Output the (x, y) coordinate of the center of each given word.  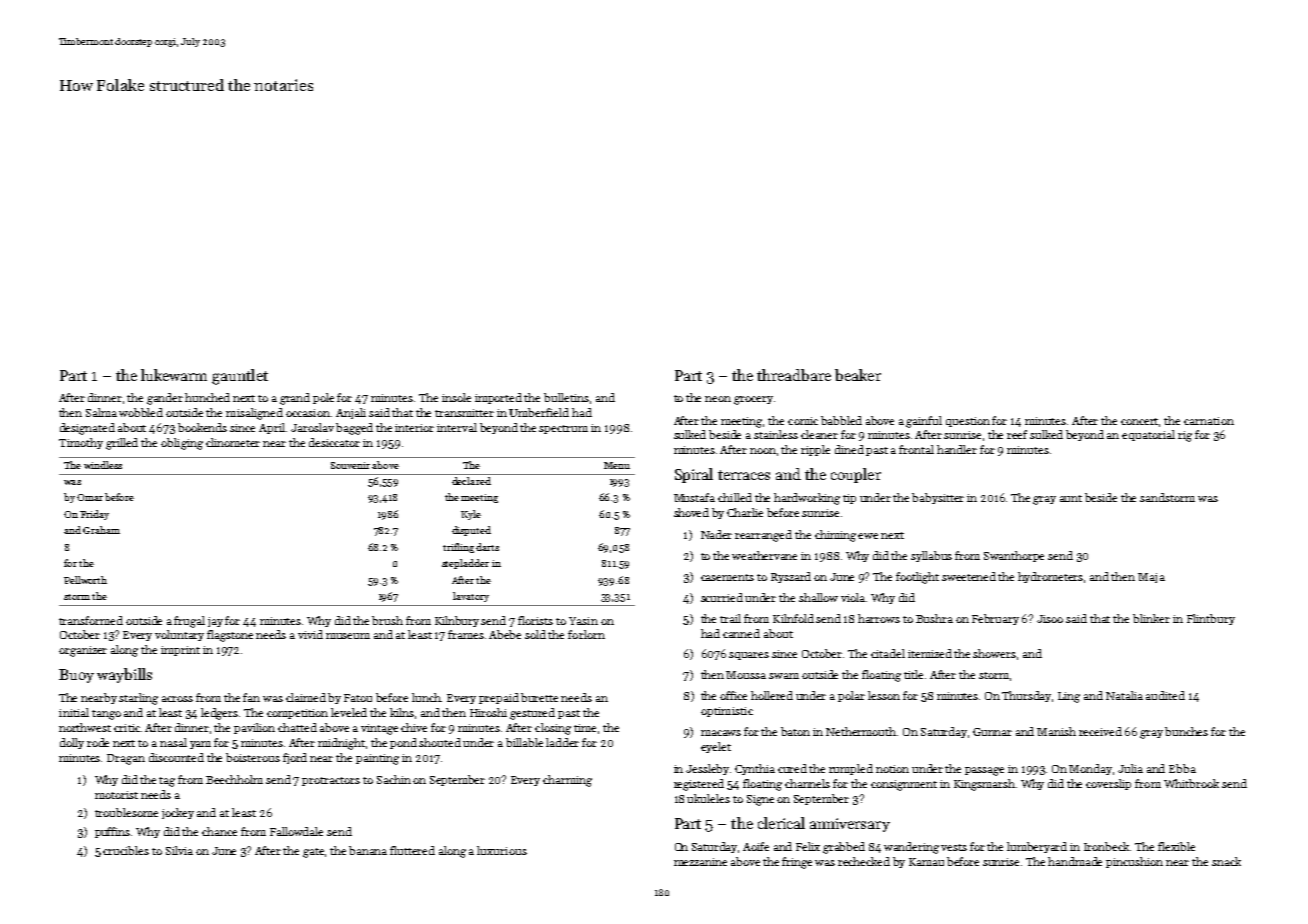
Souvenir (350, 465)
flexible (1176, 846)
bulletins (566, 397)
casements (727, 577)
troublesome (126, 812)
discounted (176, 757)
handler (957, 449)
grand (295, 399)
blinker (1151, 618)
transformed (91, 620)
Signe (760, 800)
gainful (924, 422)
